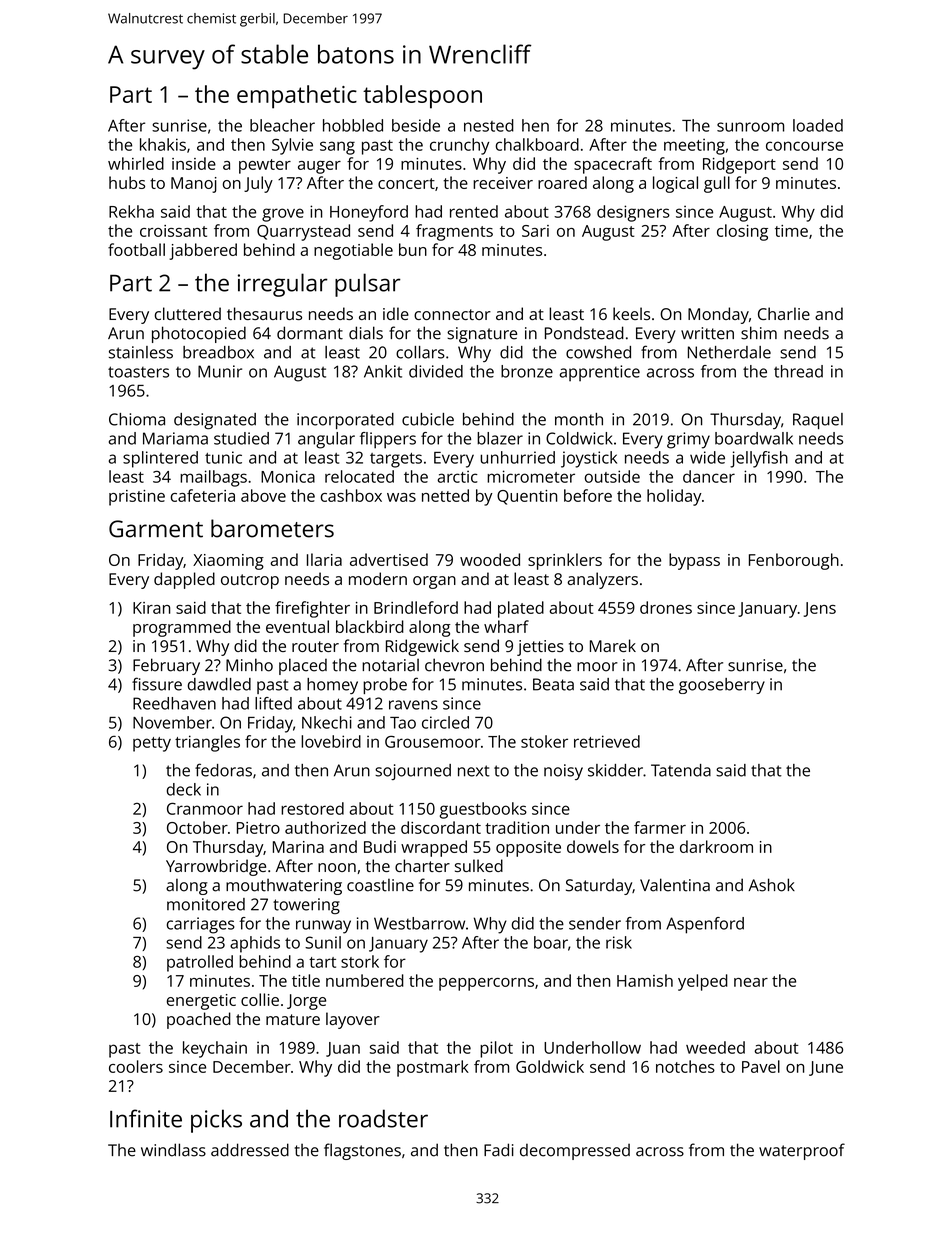 The image size is (952, 1233). What do you see at coordinates (474, 211) in the screenshot?
I see `rented` at bounding box center [474, 211].
